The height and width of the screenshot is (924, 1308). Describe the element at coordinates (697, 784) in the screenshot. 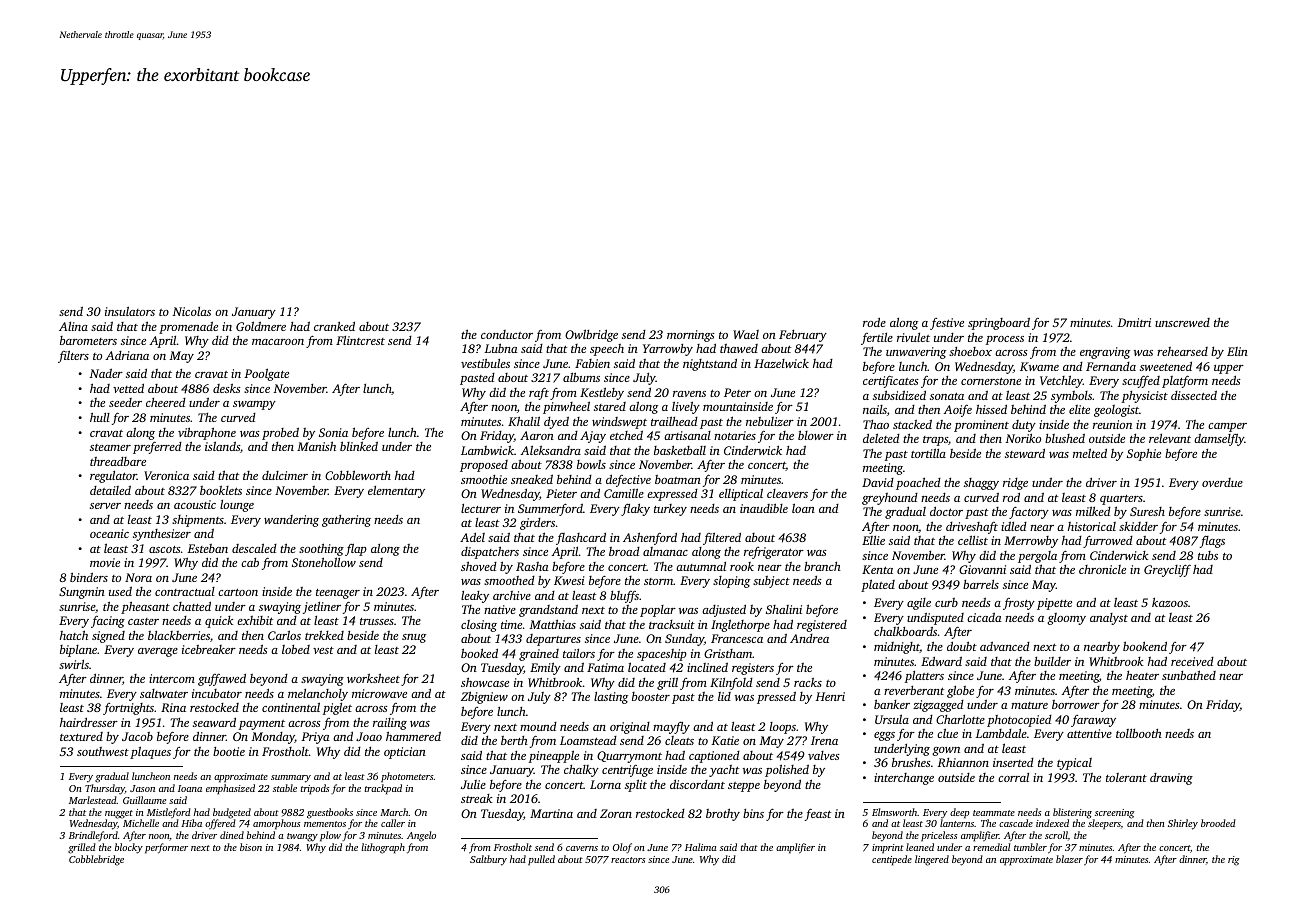

I see `discordant` at that location.
